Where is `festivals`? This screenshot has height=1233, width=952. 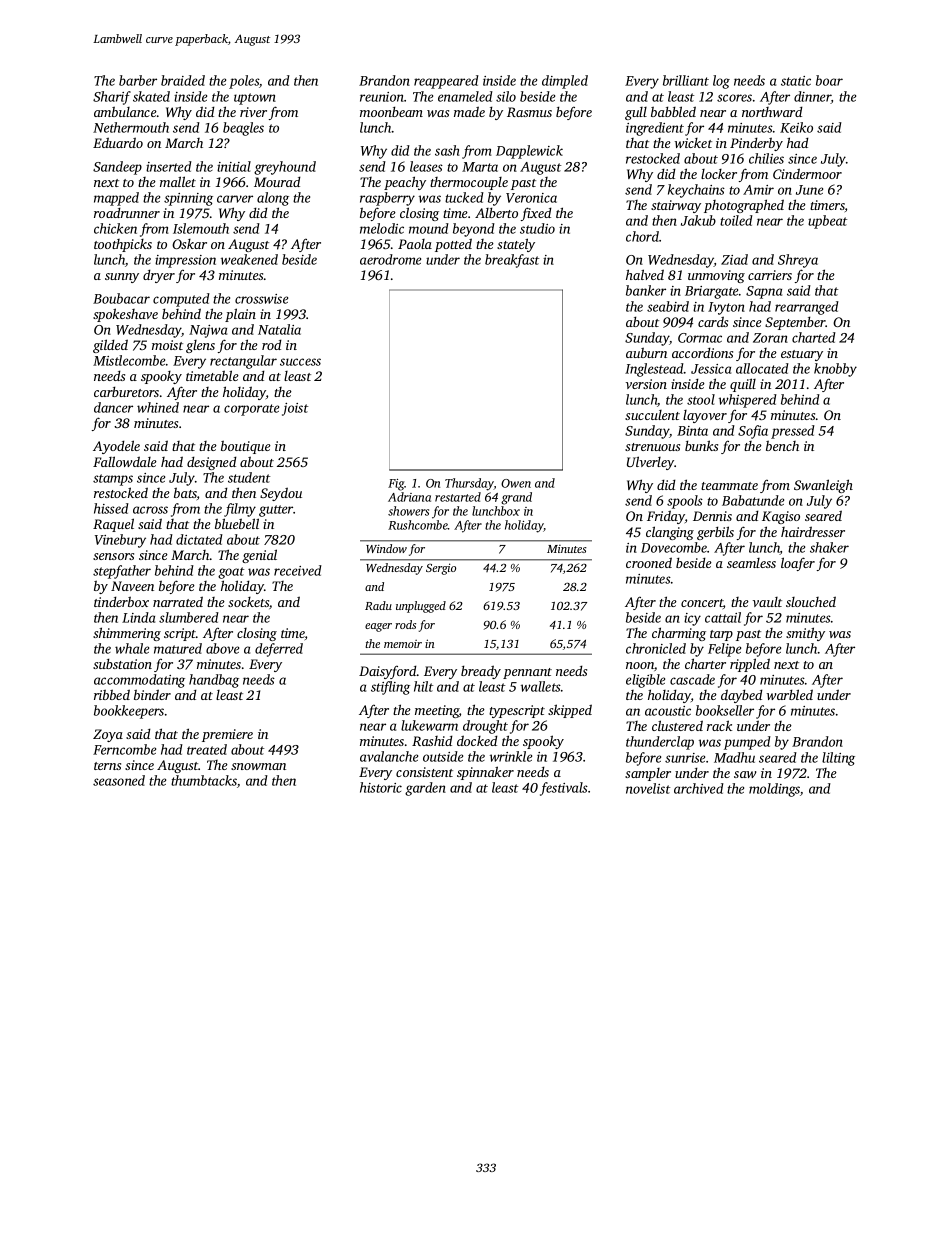 festivals is located at coordinates (564, 789).
